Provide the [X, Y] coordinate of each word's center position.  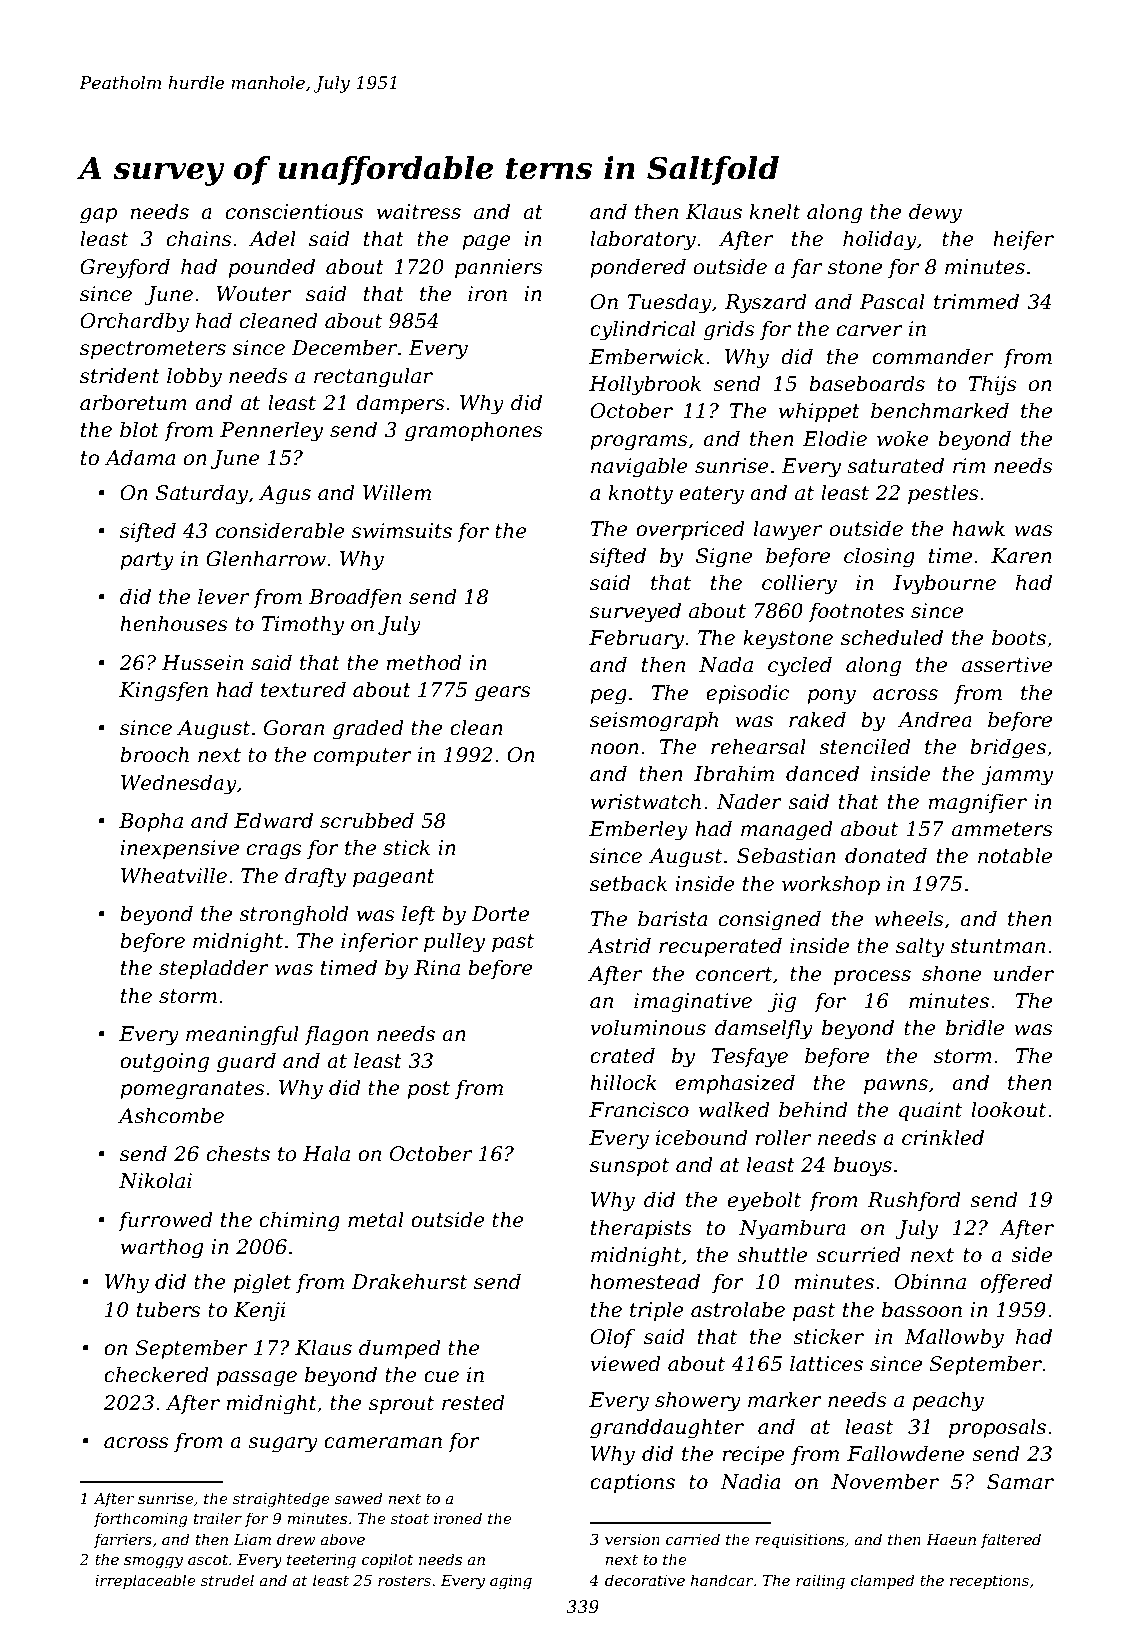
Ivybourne [944, 584]
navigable [639, 467]
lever [223, 596]
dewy [935, 213]
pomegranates [192, 1090]
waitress [419, 212]
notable [1015, 855]
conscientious [294, 212]
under [1024, 973]
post [428, 1090]
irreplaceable [145, 1581]
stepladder [214, 969]
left [418, 915]
